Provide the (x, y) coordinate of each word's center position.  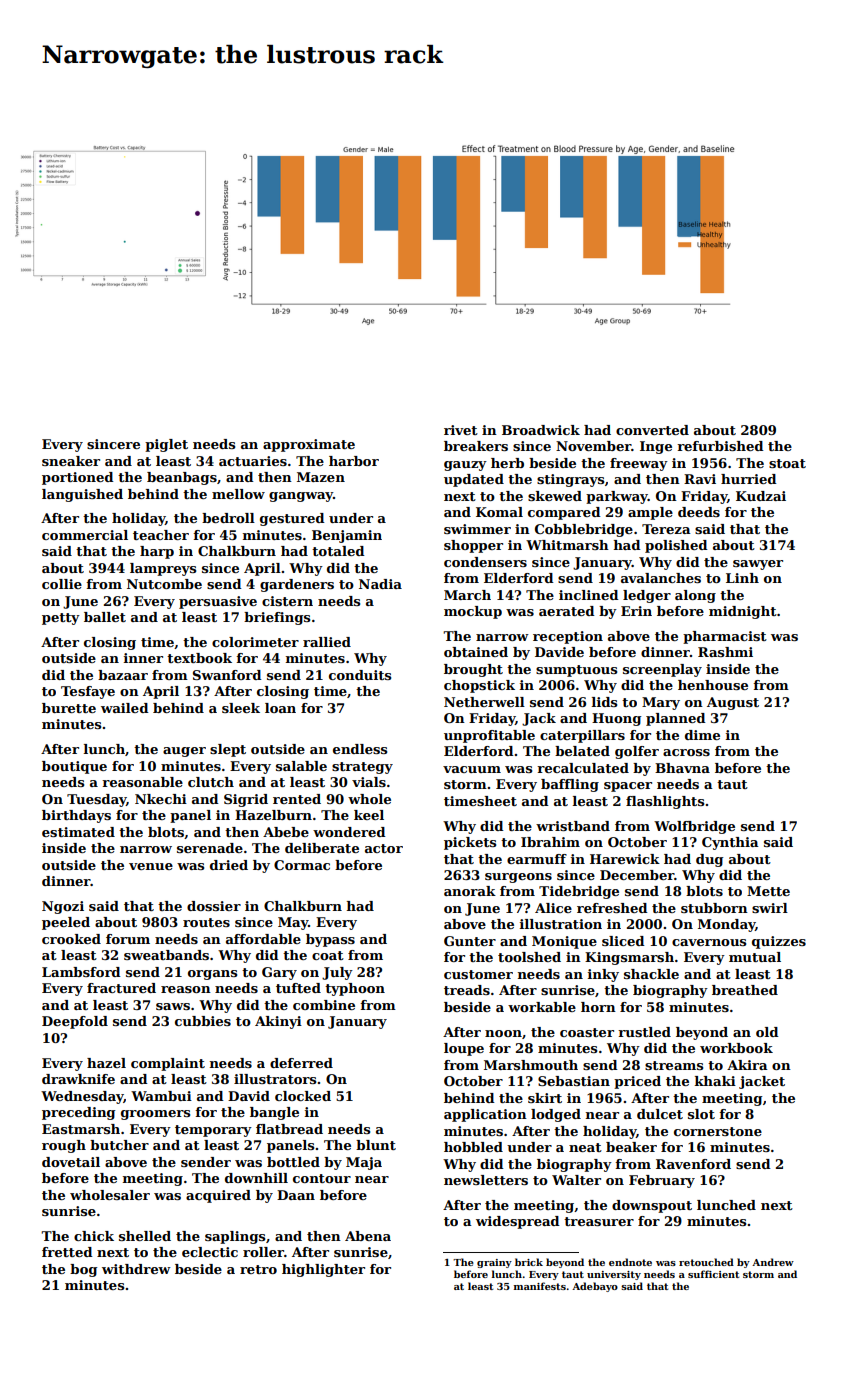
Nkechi (161, 799)
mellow (238, 494)
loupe (464, 1049)
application (485, 1115)
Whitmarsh (567, 545)
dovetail (71, 1162)
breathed (745, 990)
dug (709, 860)
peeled (66, 923)
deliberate (322, 848)
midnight (743, 612)
